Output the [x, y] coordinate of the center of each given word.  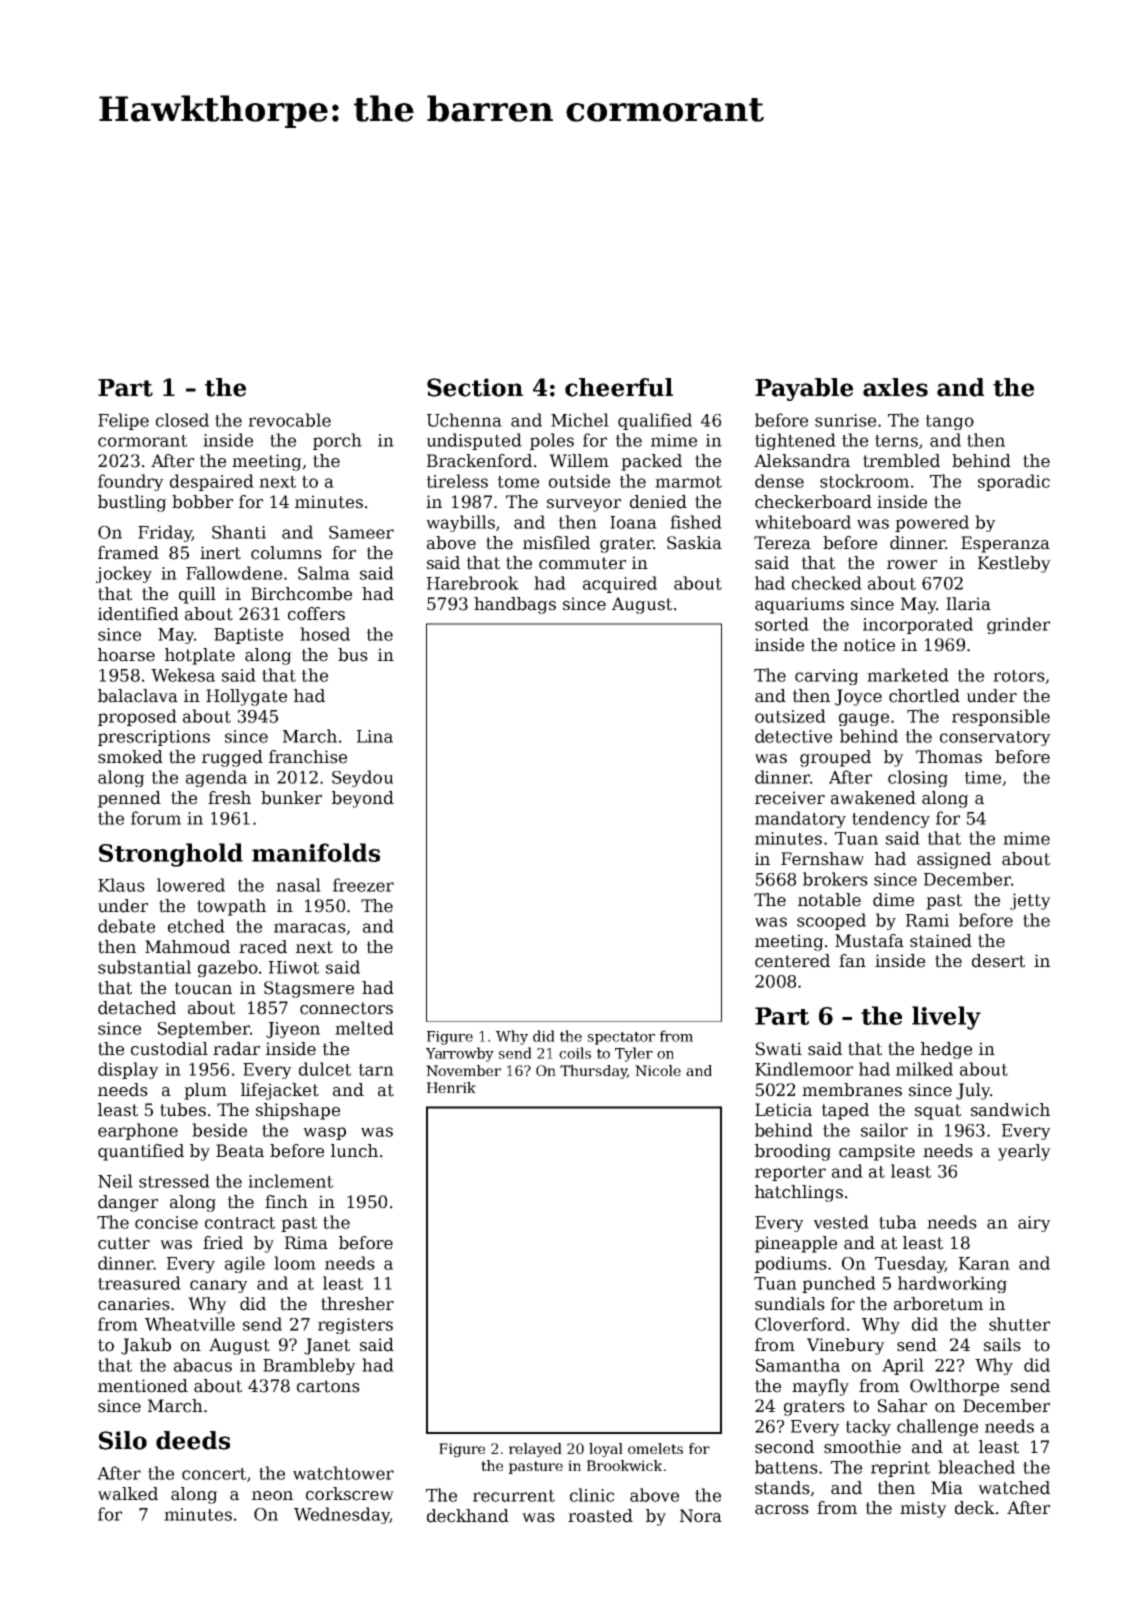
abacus [203, 1365]
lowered [191, 885]
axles [895, 387]
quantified [141, 1152]
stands [782, 1488]
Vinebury [846, 1346]
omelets [655, 1448]
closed [182, 420]
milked [924, 1069]
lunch [354, 1151]
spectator [621, 1038]
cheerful [619, 387]
